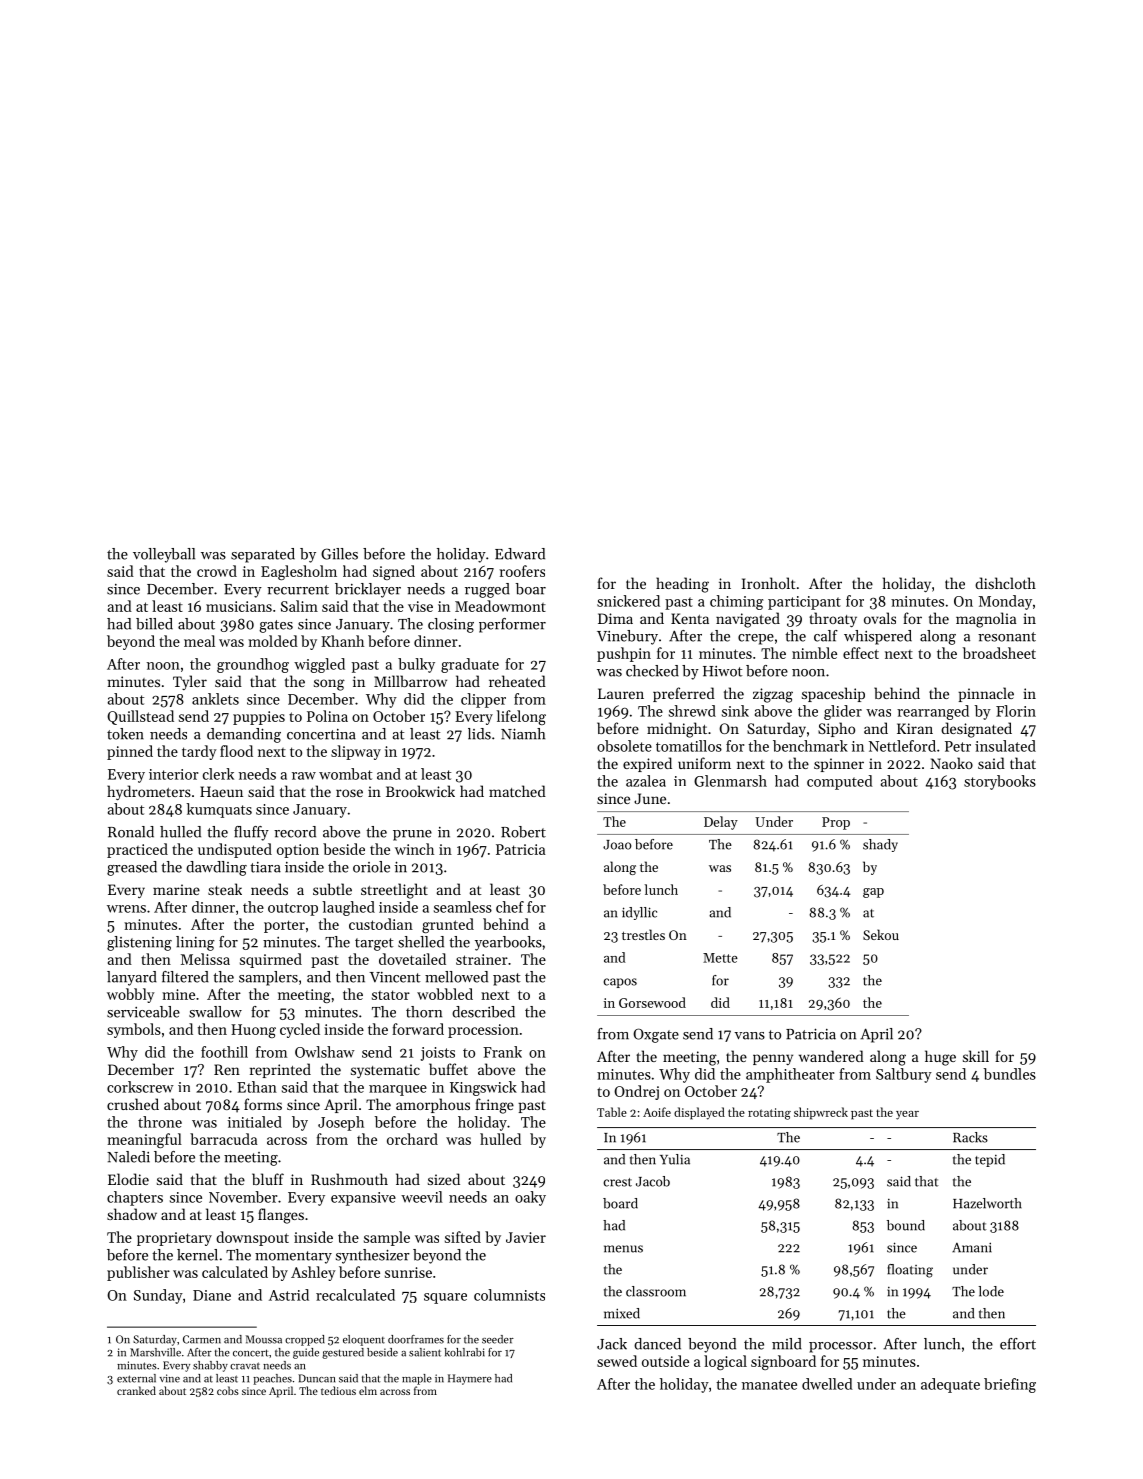  What do you see at coordinates (273, 641) in the screenshot?
I see `molded` at bounding box center [273, 641].
